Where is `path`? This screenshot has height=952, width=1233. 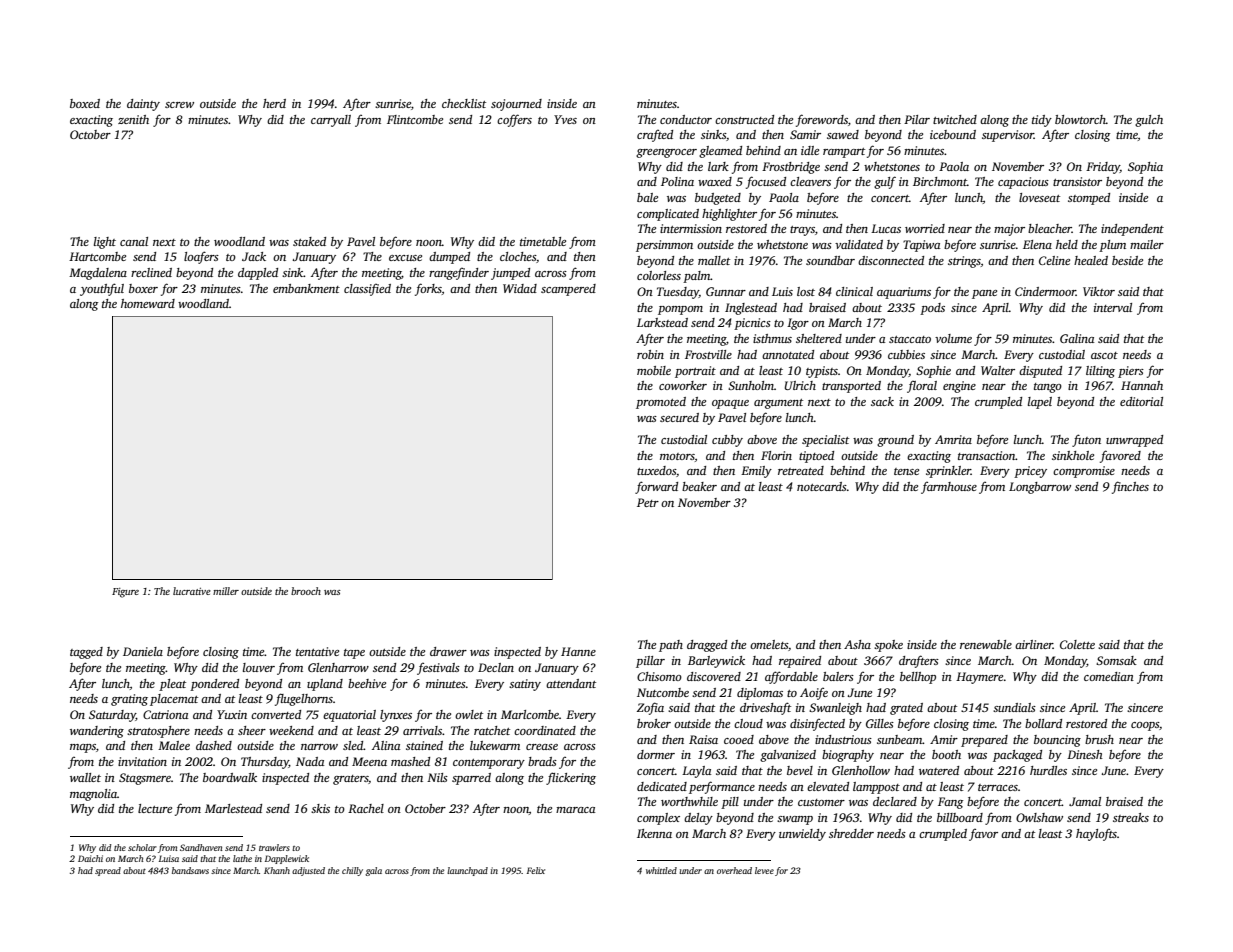
path is located at coordinates (671, 646).
